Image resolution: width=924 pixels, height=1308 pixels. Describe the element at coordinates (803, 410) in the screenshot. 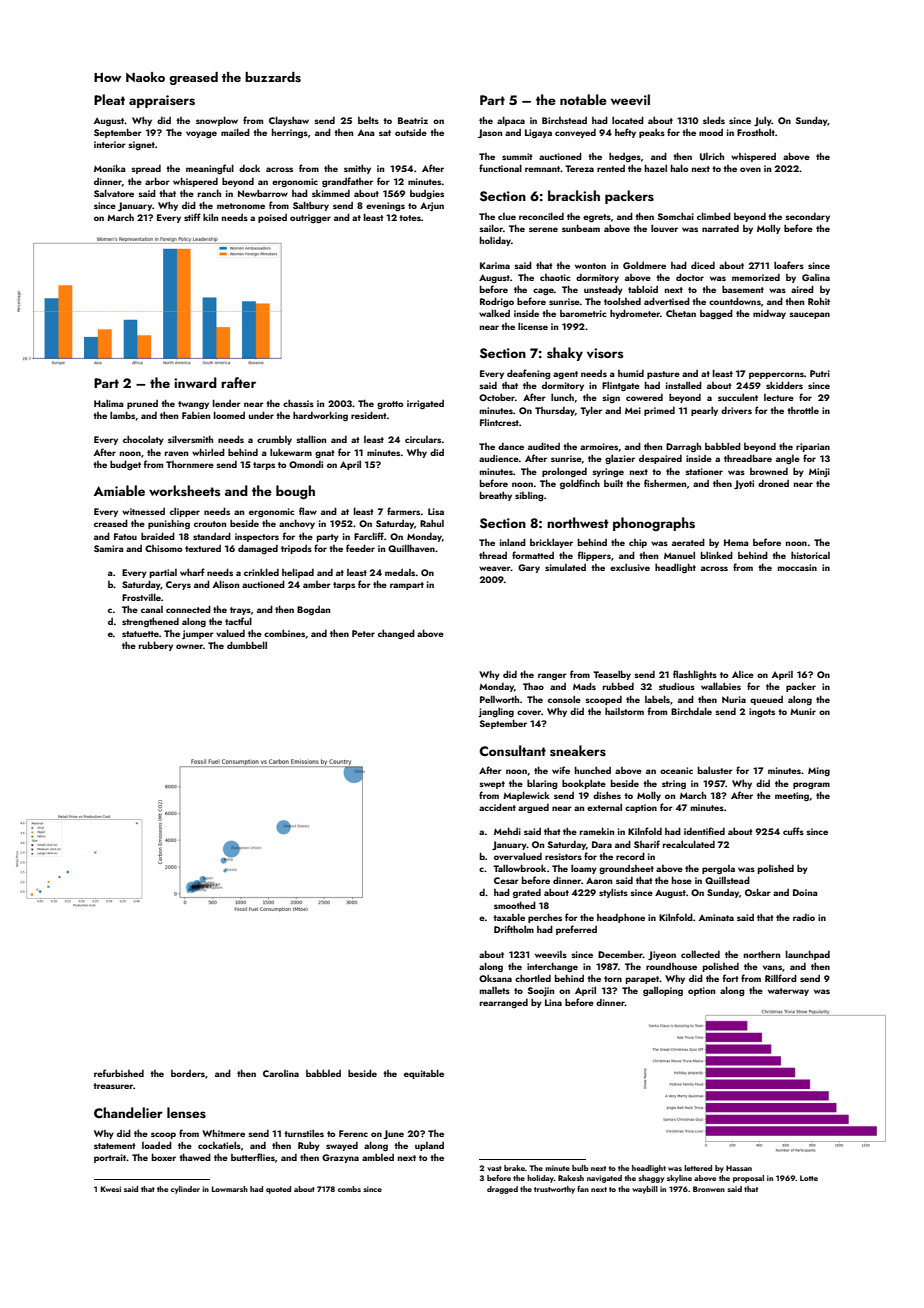

I see `throttle` at that location.
